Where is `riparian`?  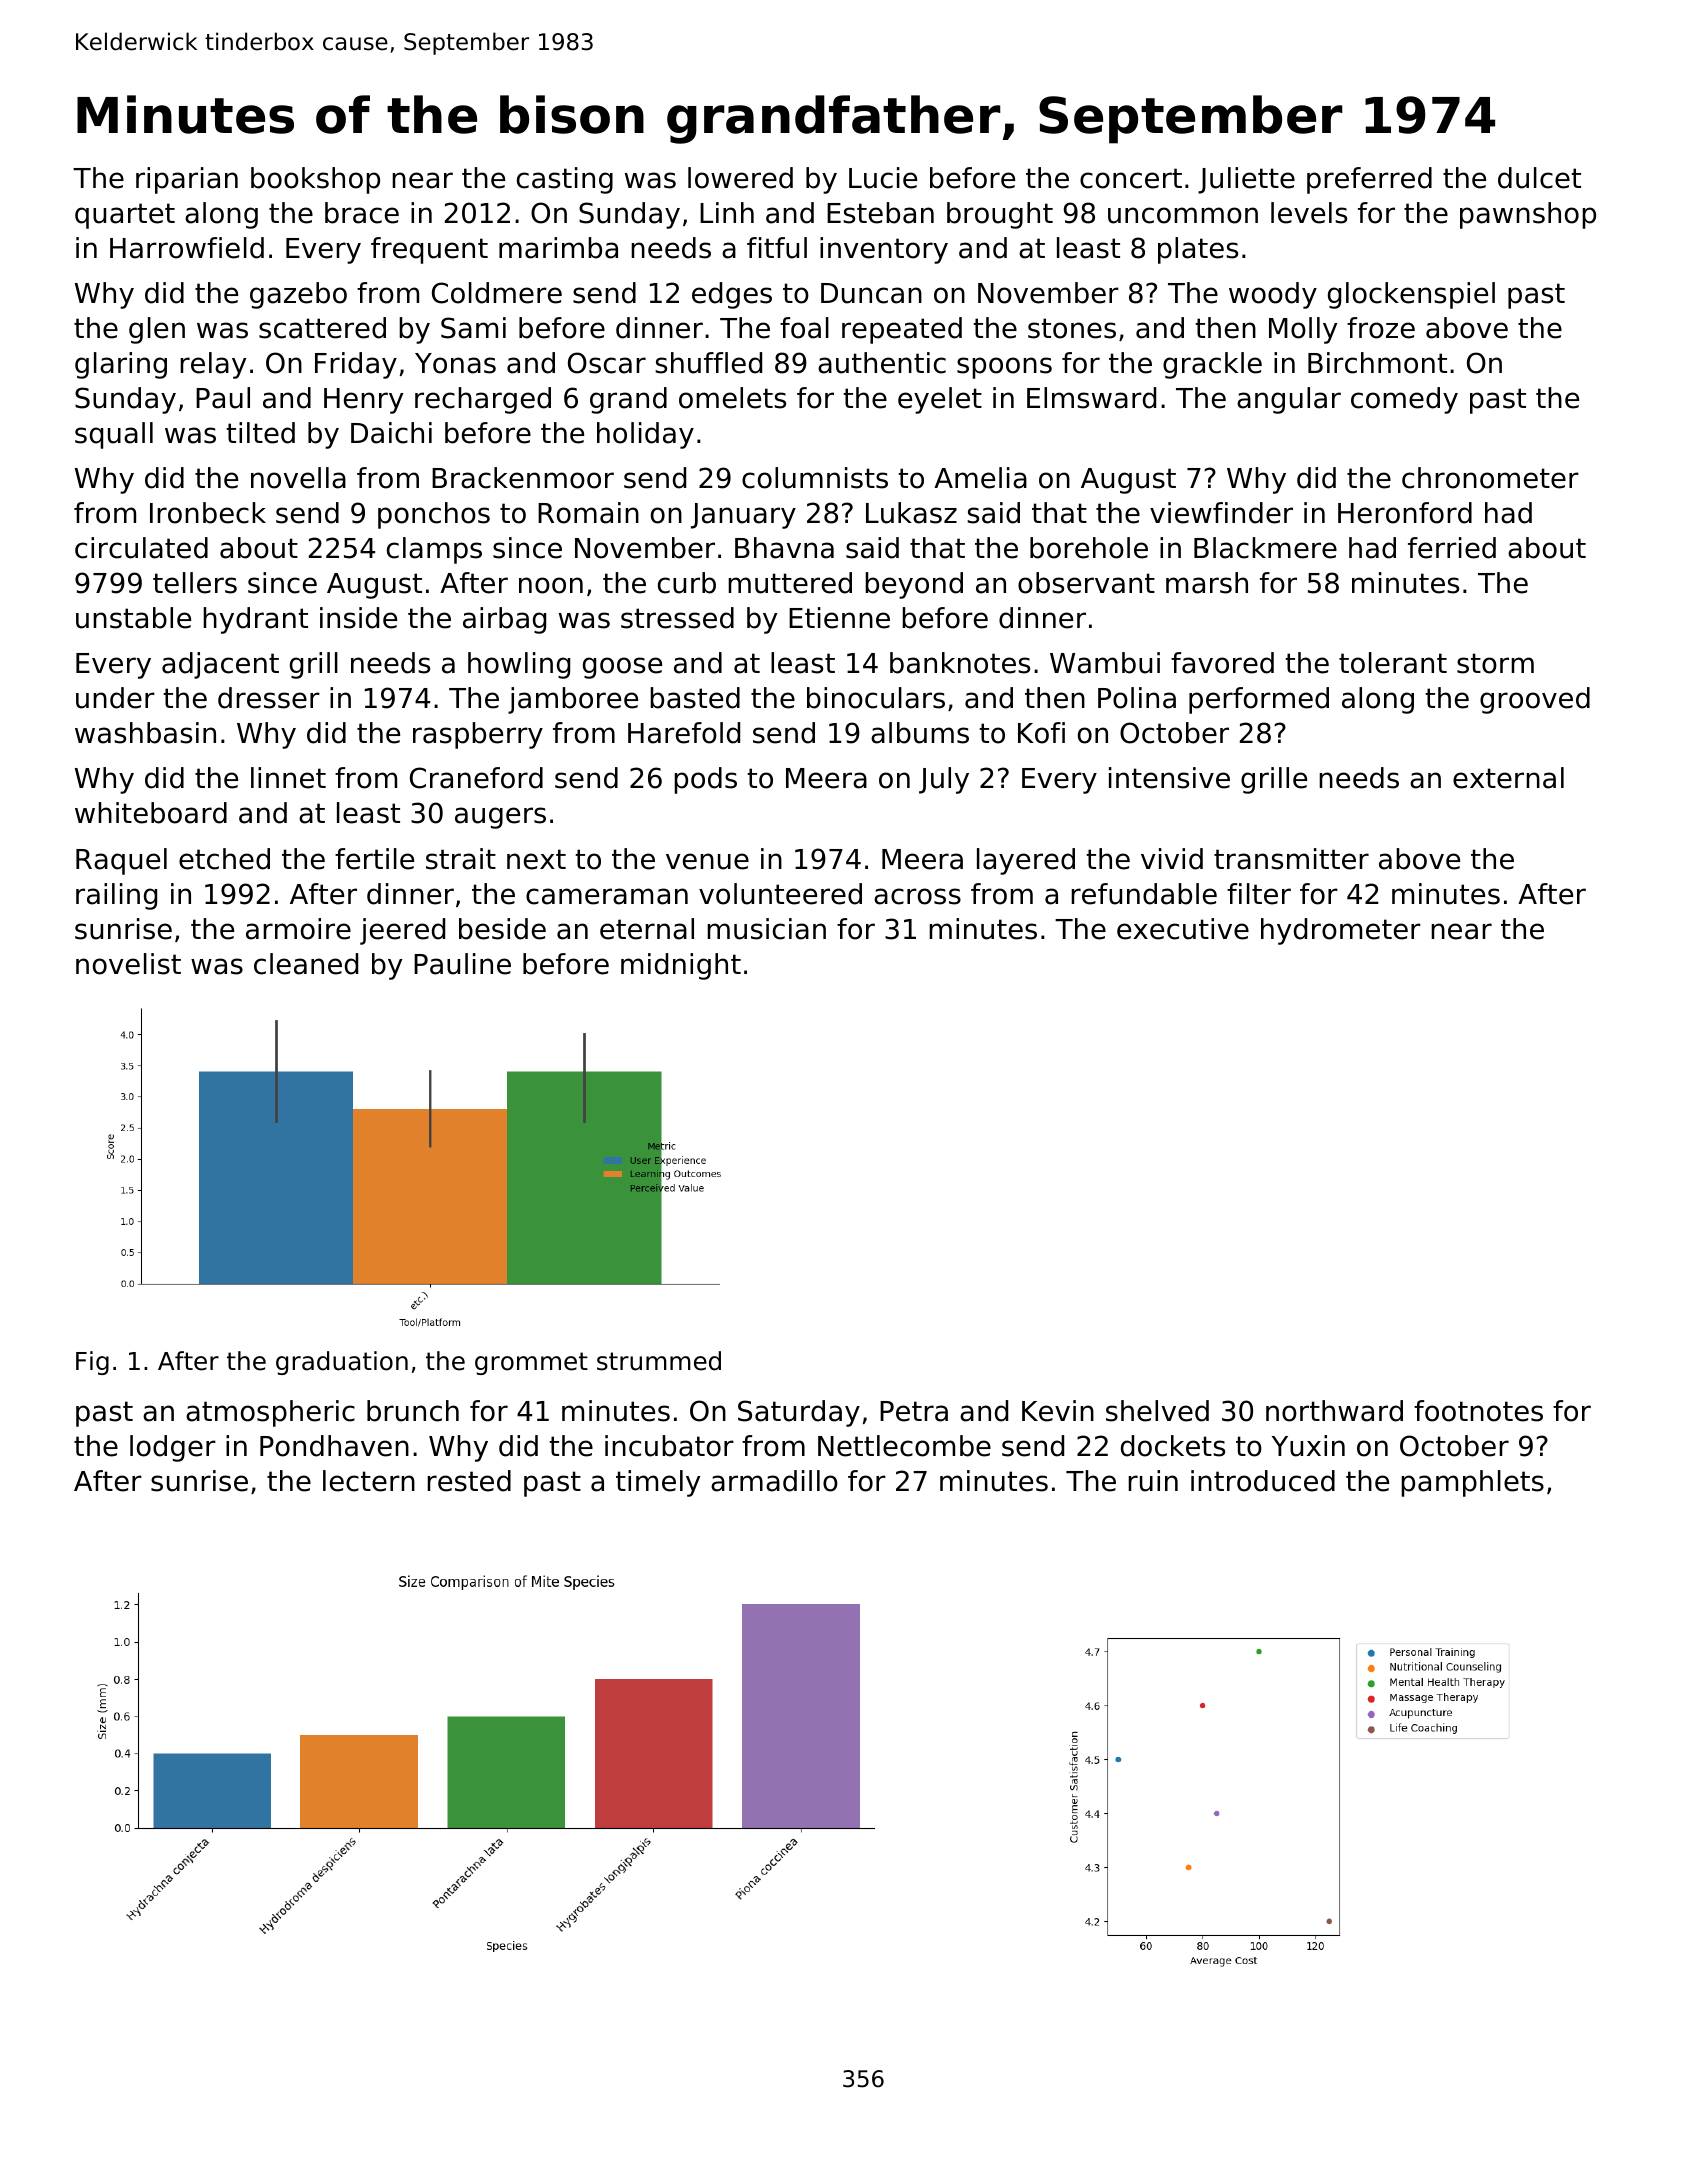
riparian is located at coordinates (187, 180).
